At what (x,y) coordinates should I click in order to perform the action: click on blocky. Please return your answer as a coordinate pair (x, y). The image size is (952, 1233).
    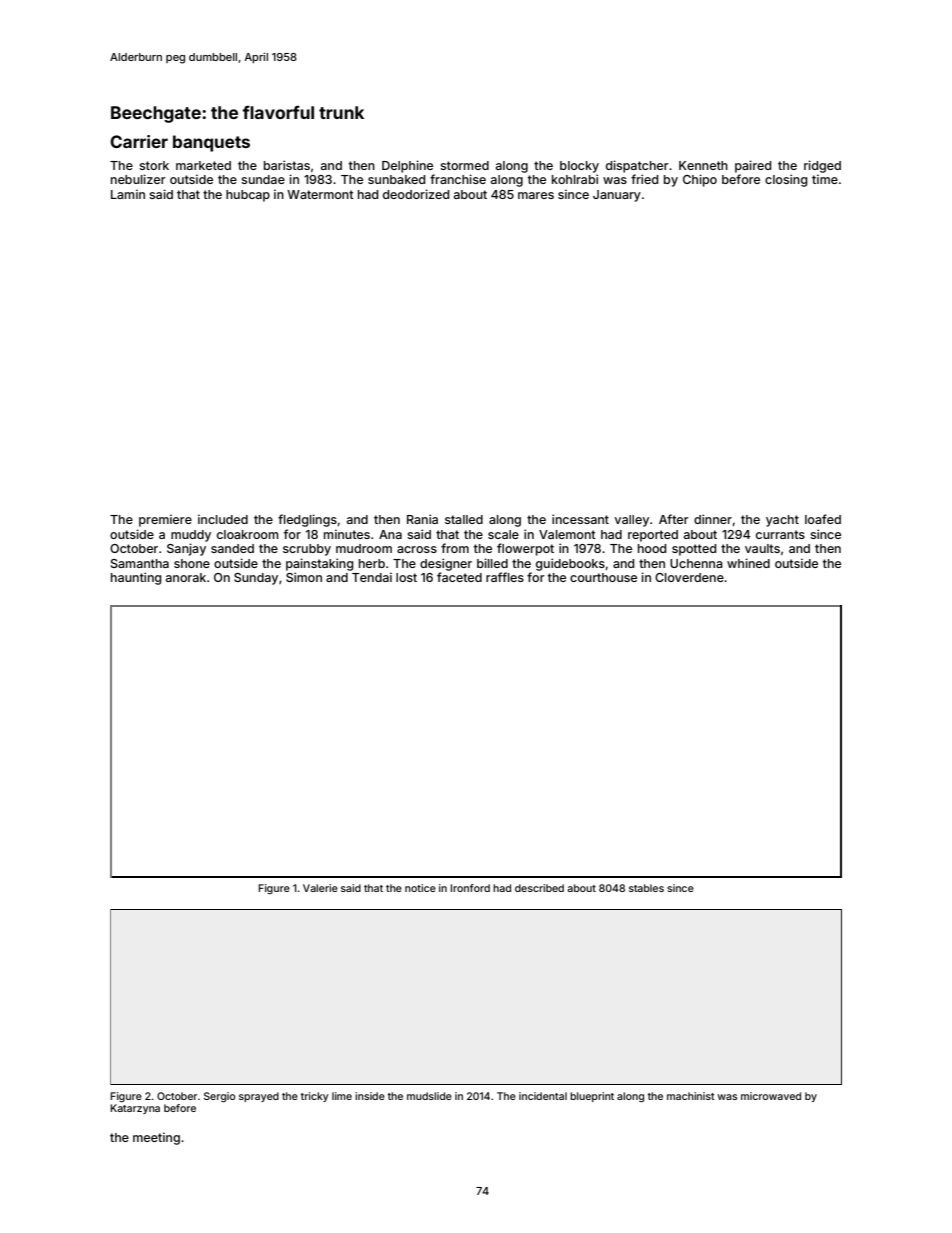
    Looking at the image, I should click on (579, 167).
